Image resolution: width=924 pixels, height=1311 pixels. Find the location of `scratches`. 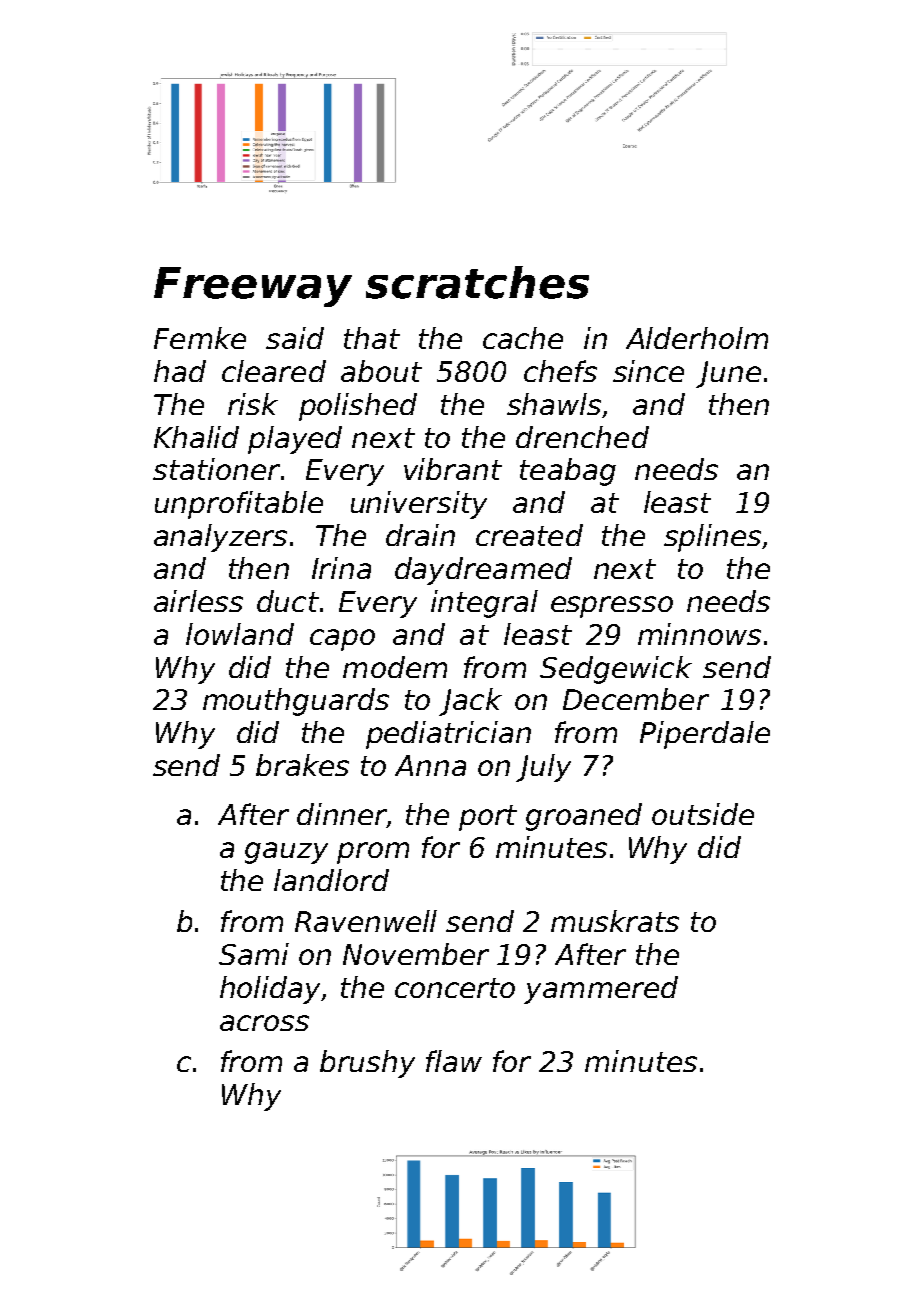

scratches is located at coordinates (477, 282).
